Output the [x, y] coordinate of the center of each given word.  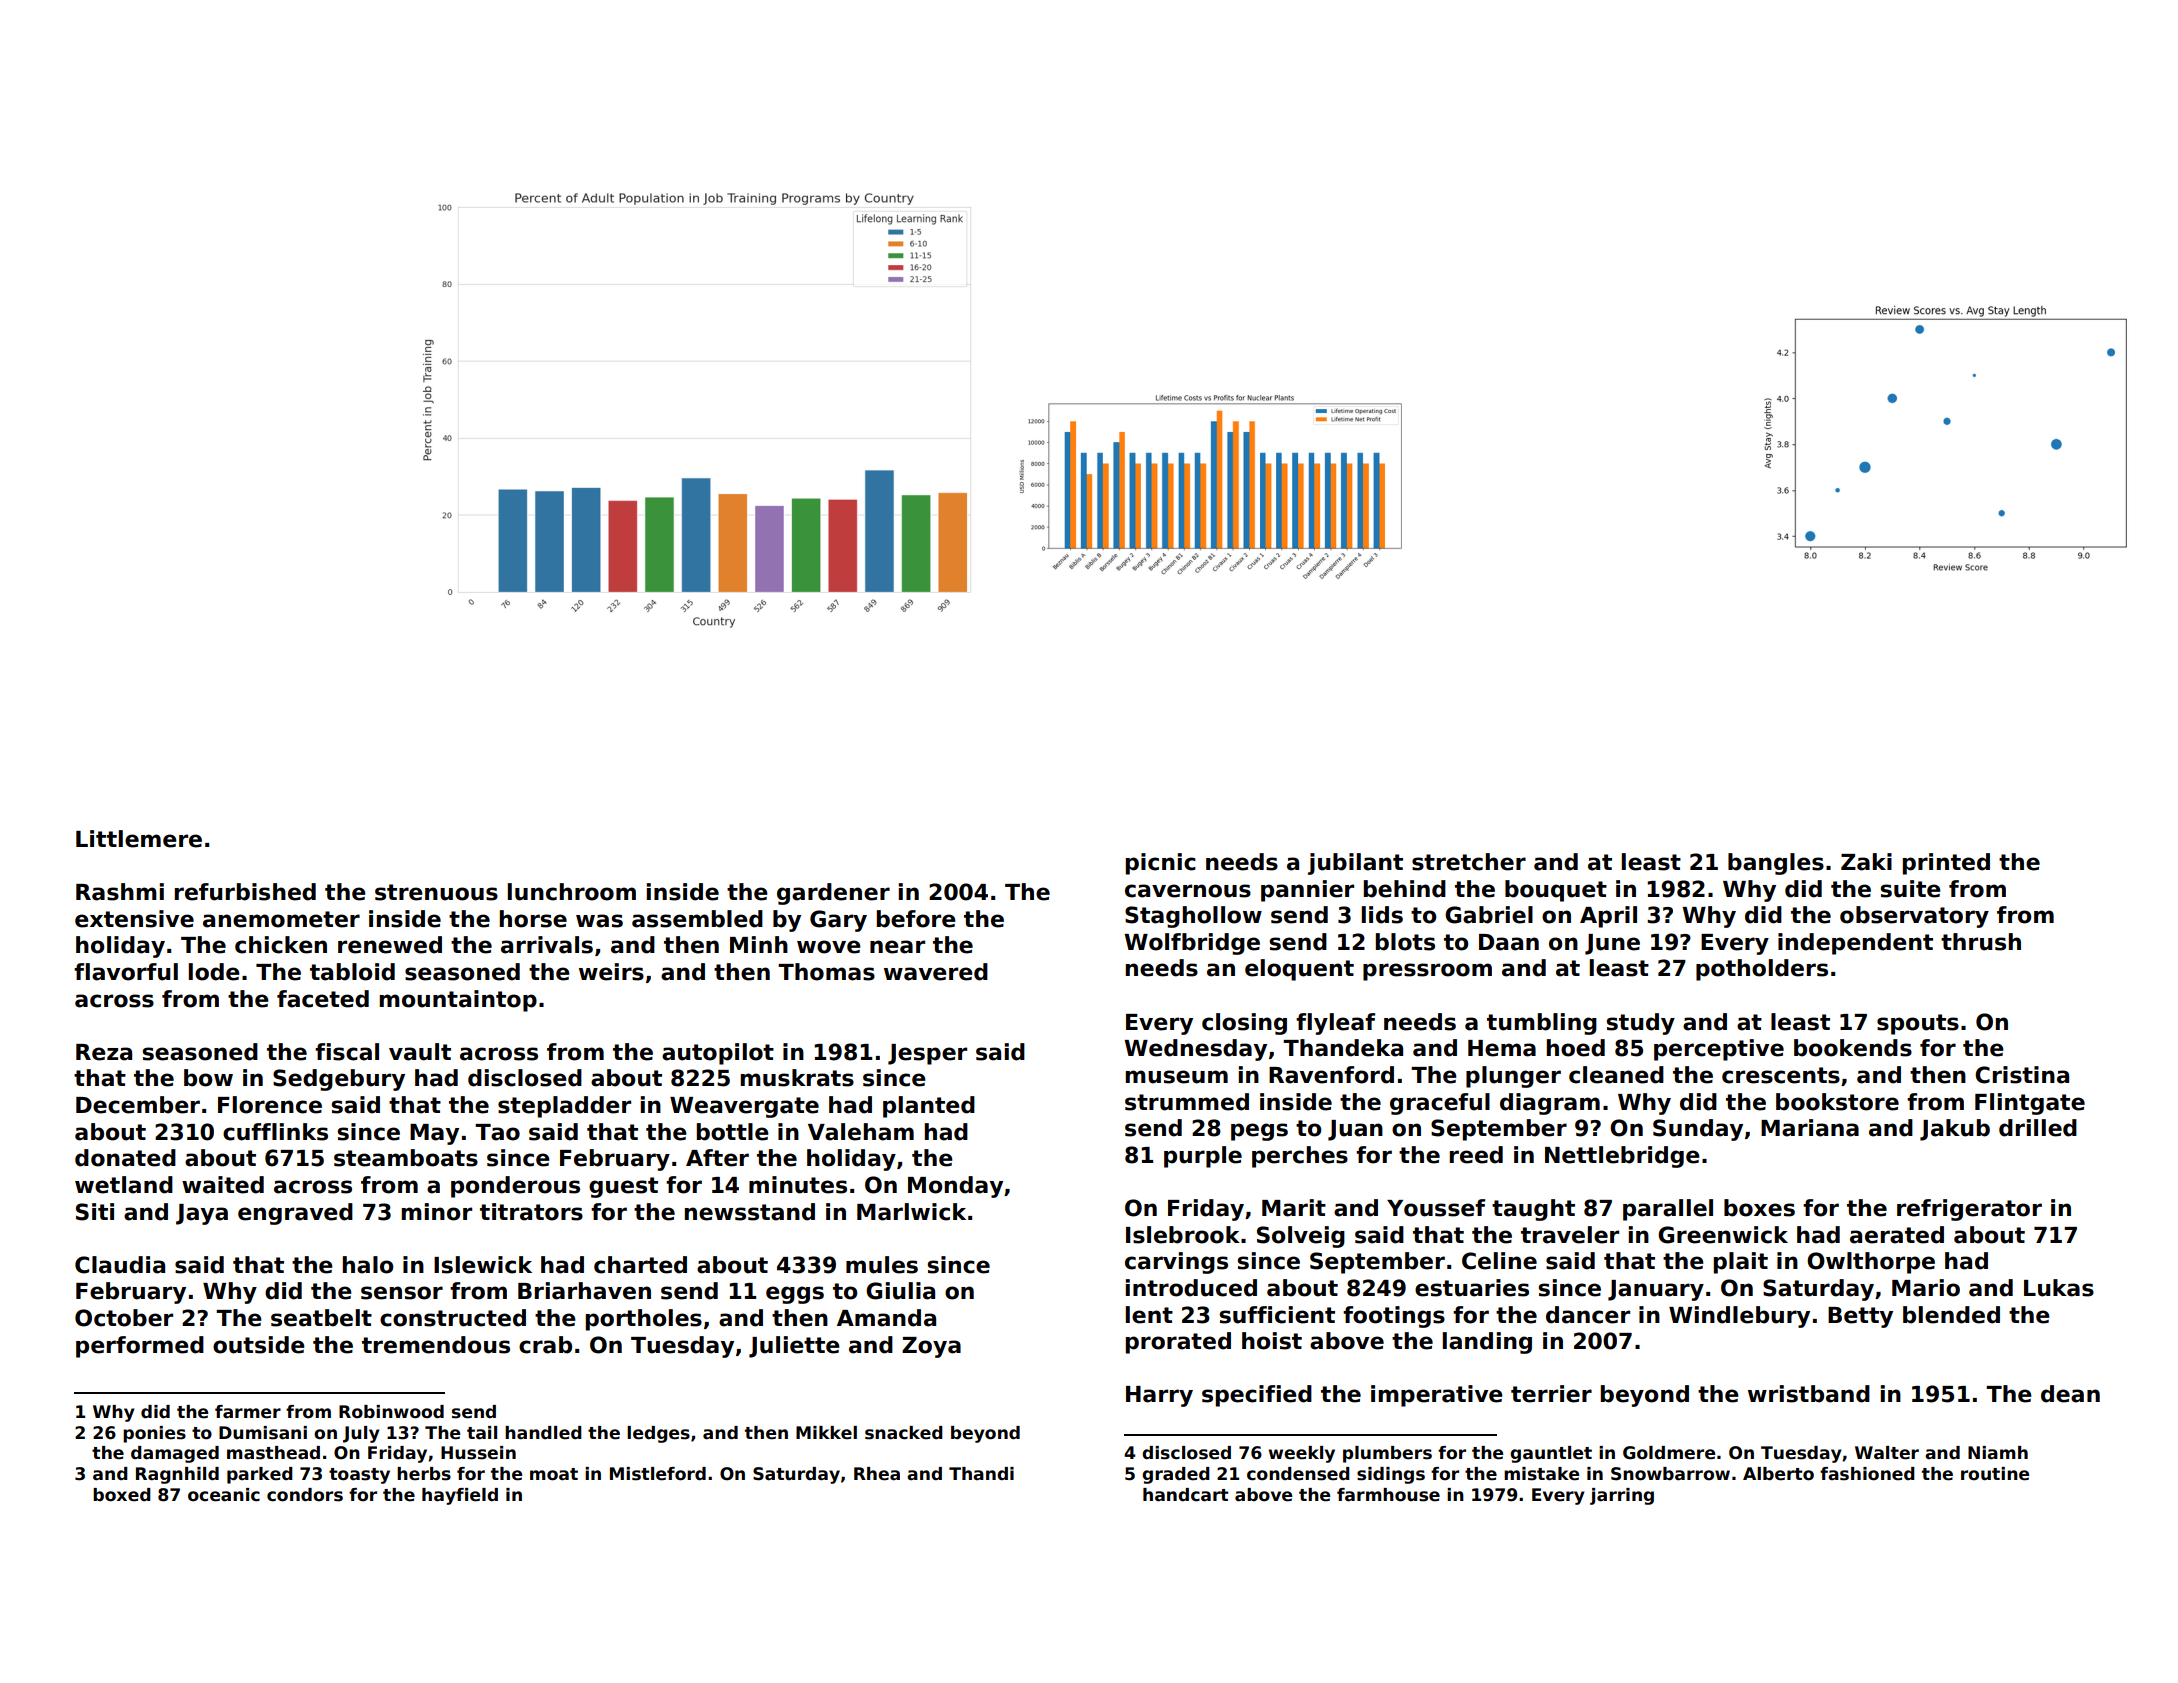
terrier [1551, 1394]
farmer [248, 1412]
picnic [1161, 864]
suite [1910, 889]
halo [368, 1265]
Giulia [900, 1291]
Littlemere [139, 839]
